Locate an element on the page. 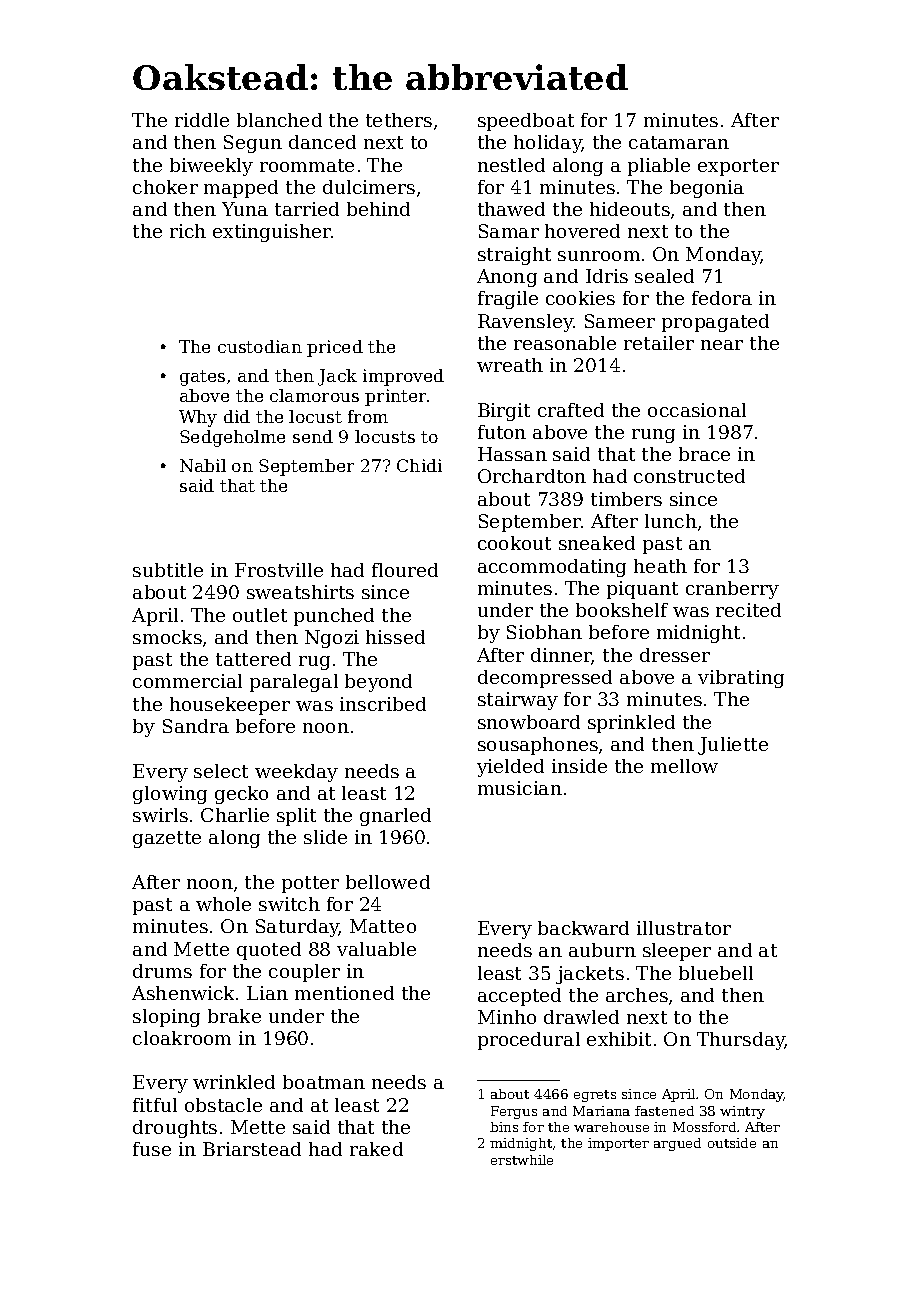 The width and height of the document is (924, 1311). Briarstead is located at coordinates (252, 1149).
